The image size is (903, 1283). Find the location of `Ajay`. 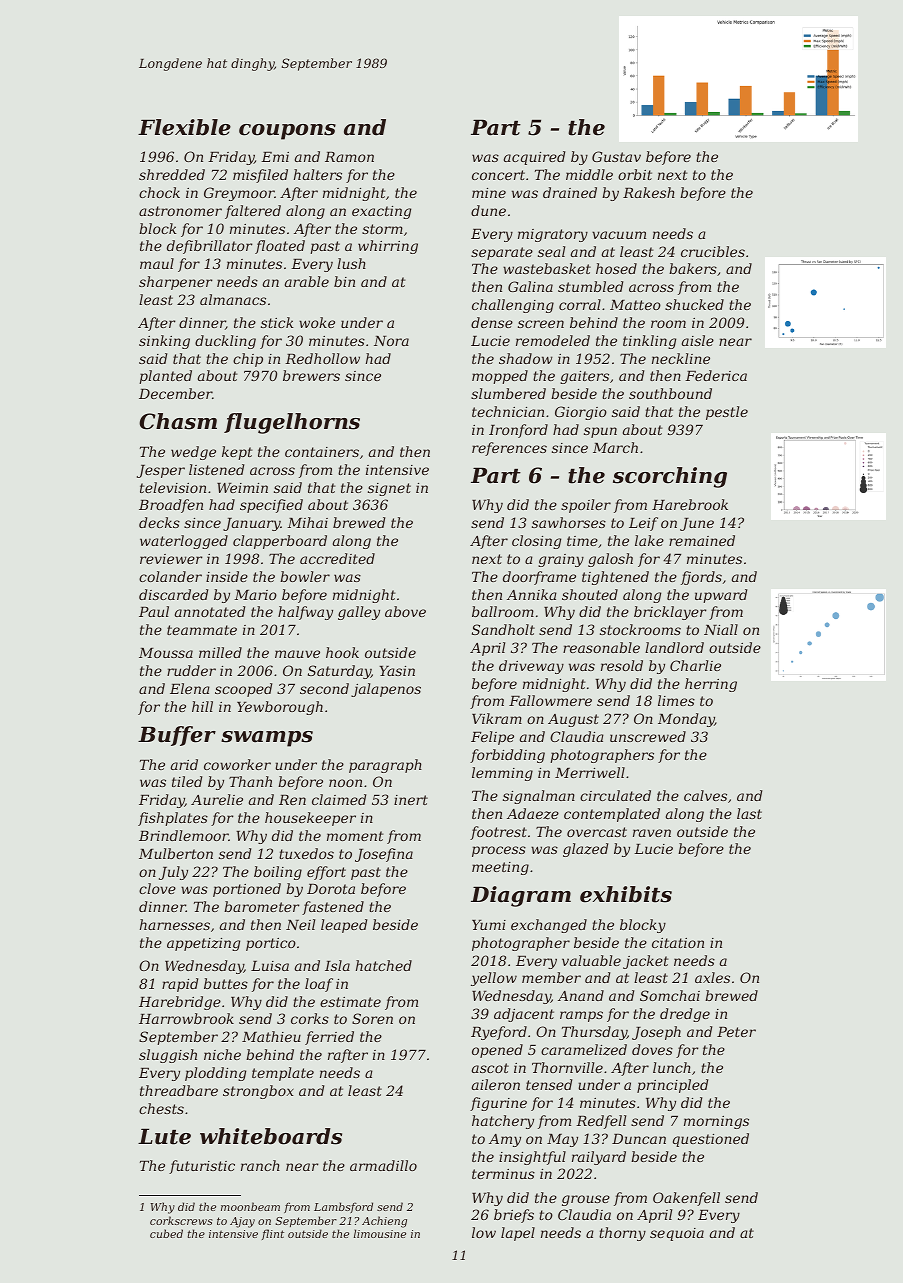

Ajay is located at coordinates (242, 1222).
